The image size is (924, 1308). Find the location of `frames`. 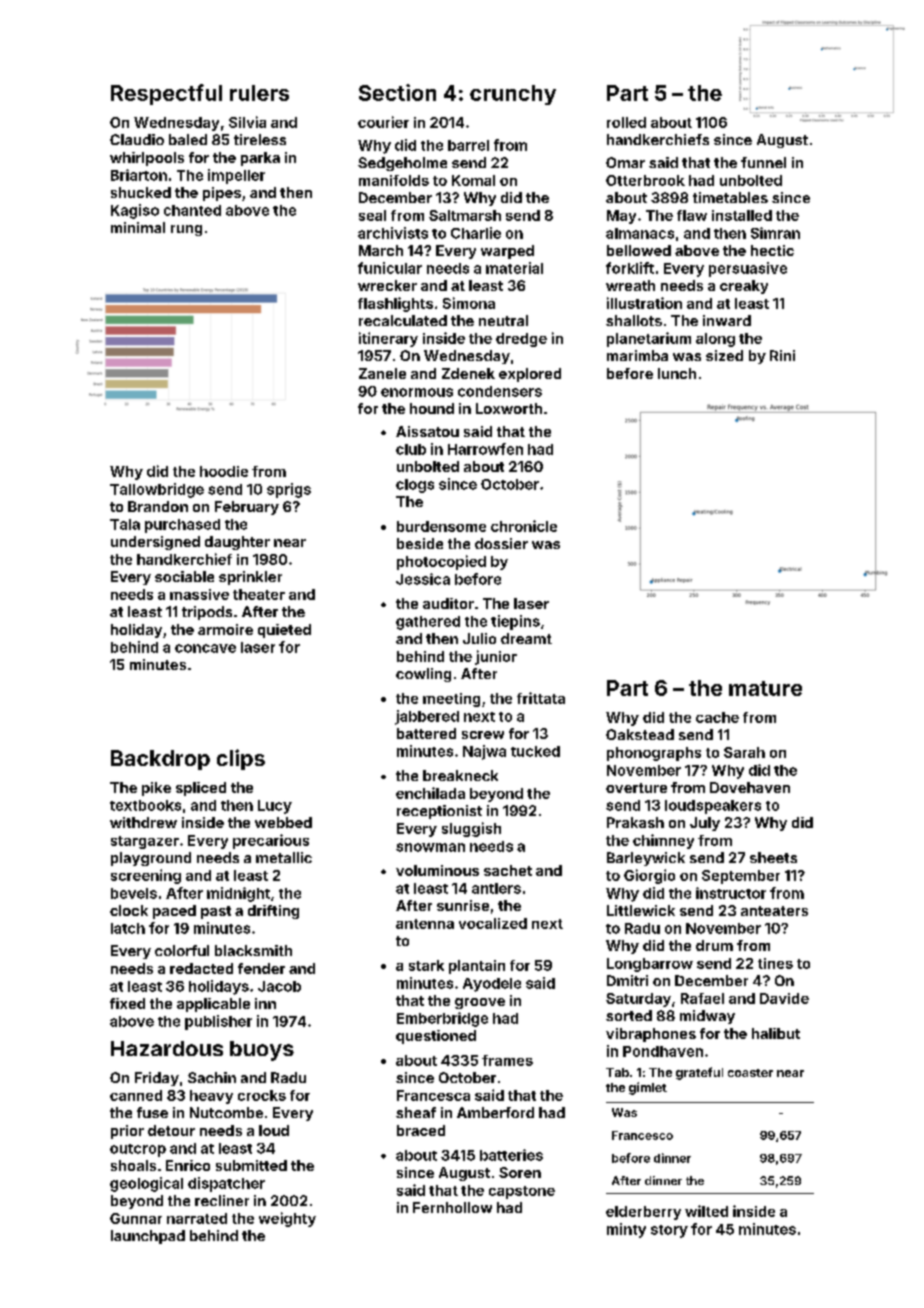

frames is located at coordinates (507, 1060).
